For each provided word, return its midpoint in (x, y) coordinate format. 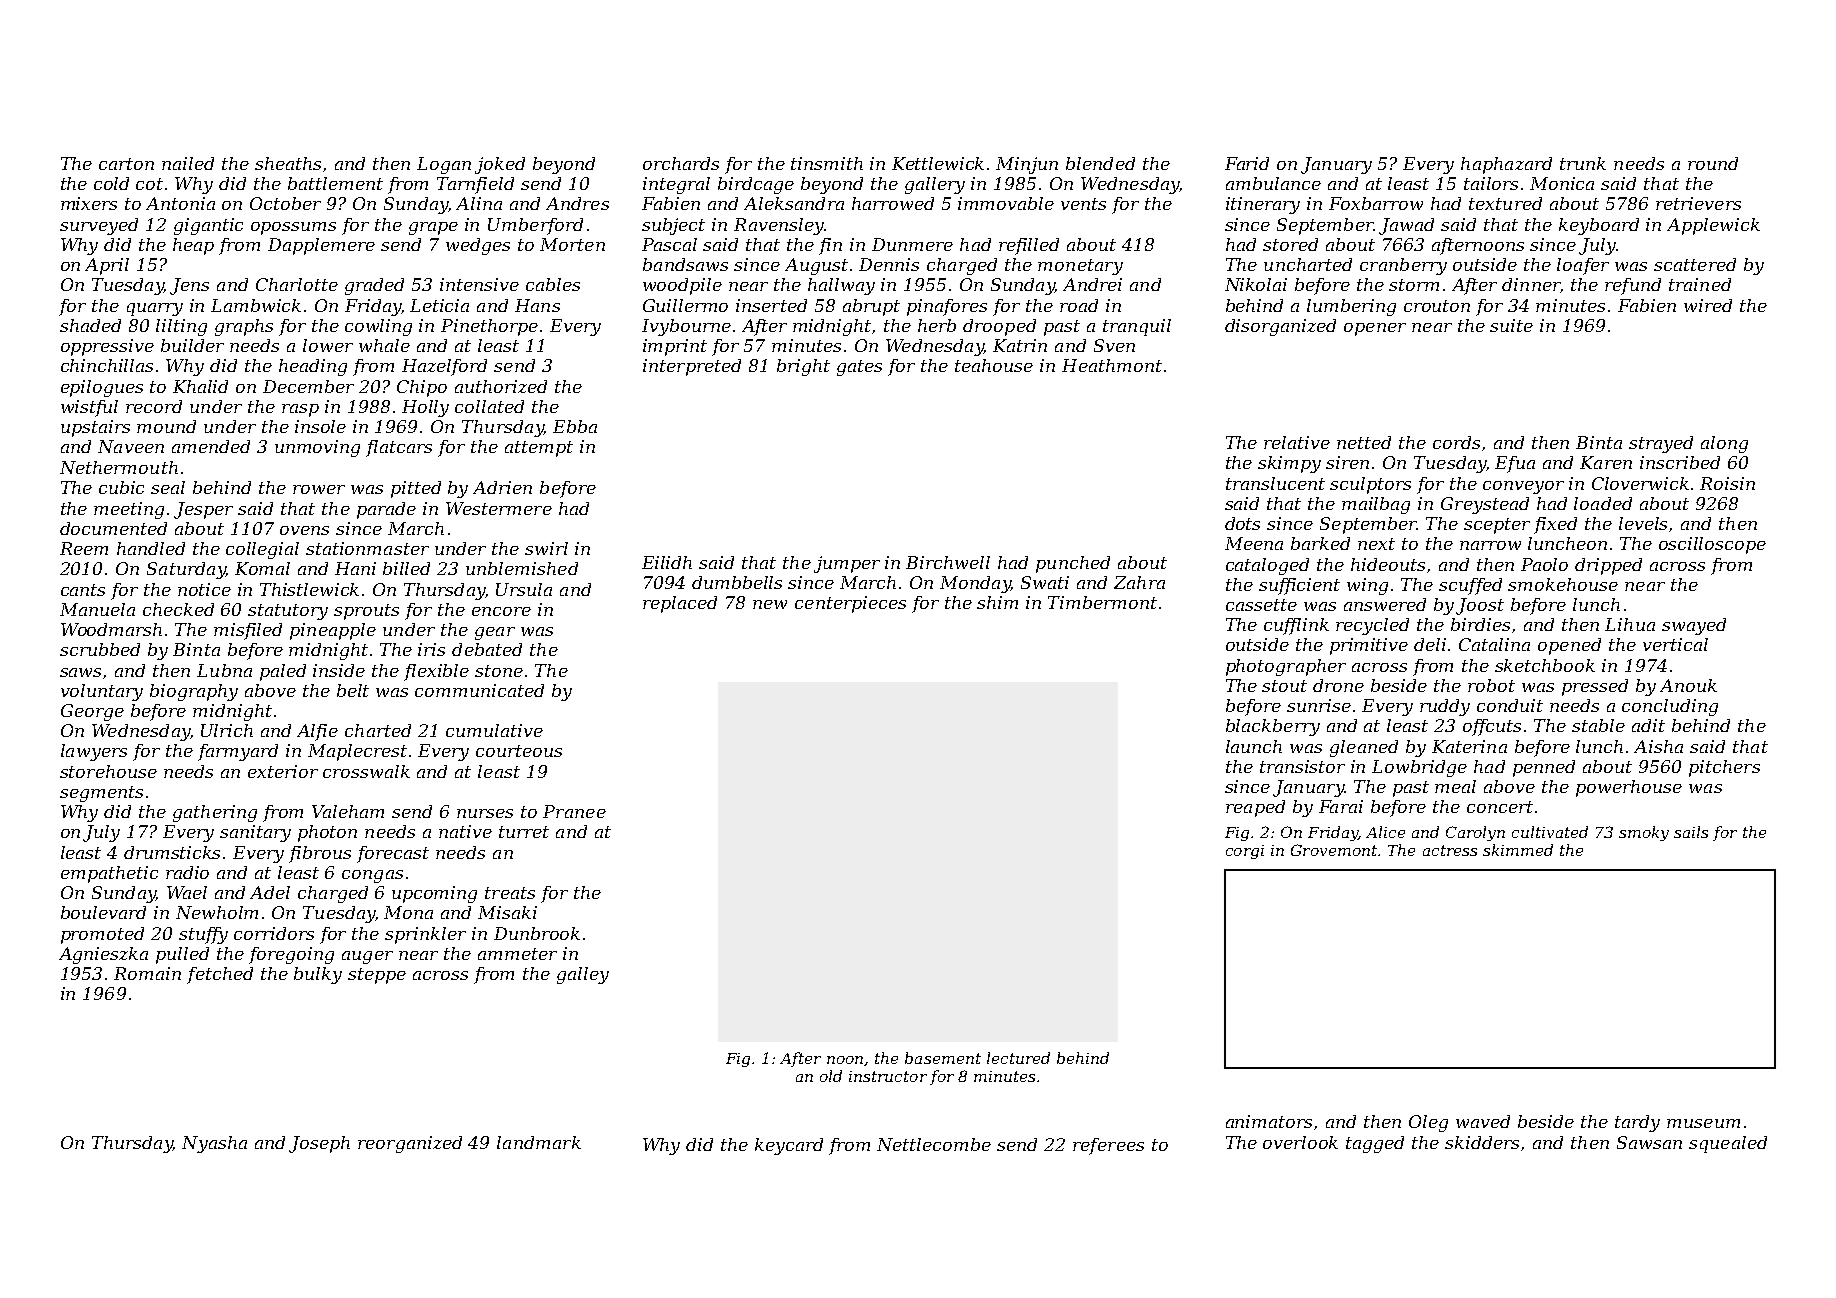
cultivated (1550, 832)
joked (500, 165)
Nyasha (214, 1144)
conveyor (1523, 487)
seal (168, 487)
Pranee (574, 811)
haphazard (1506, 165)
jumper (847, 564)
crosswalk (366, 771)
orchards (681, 163)
